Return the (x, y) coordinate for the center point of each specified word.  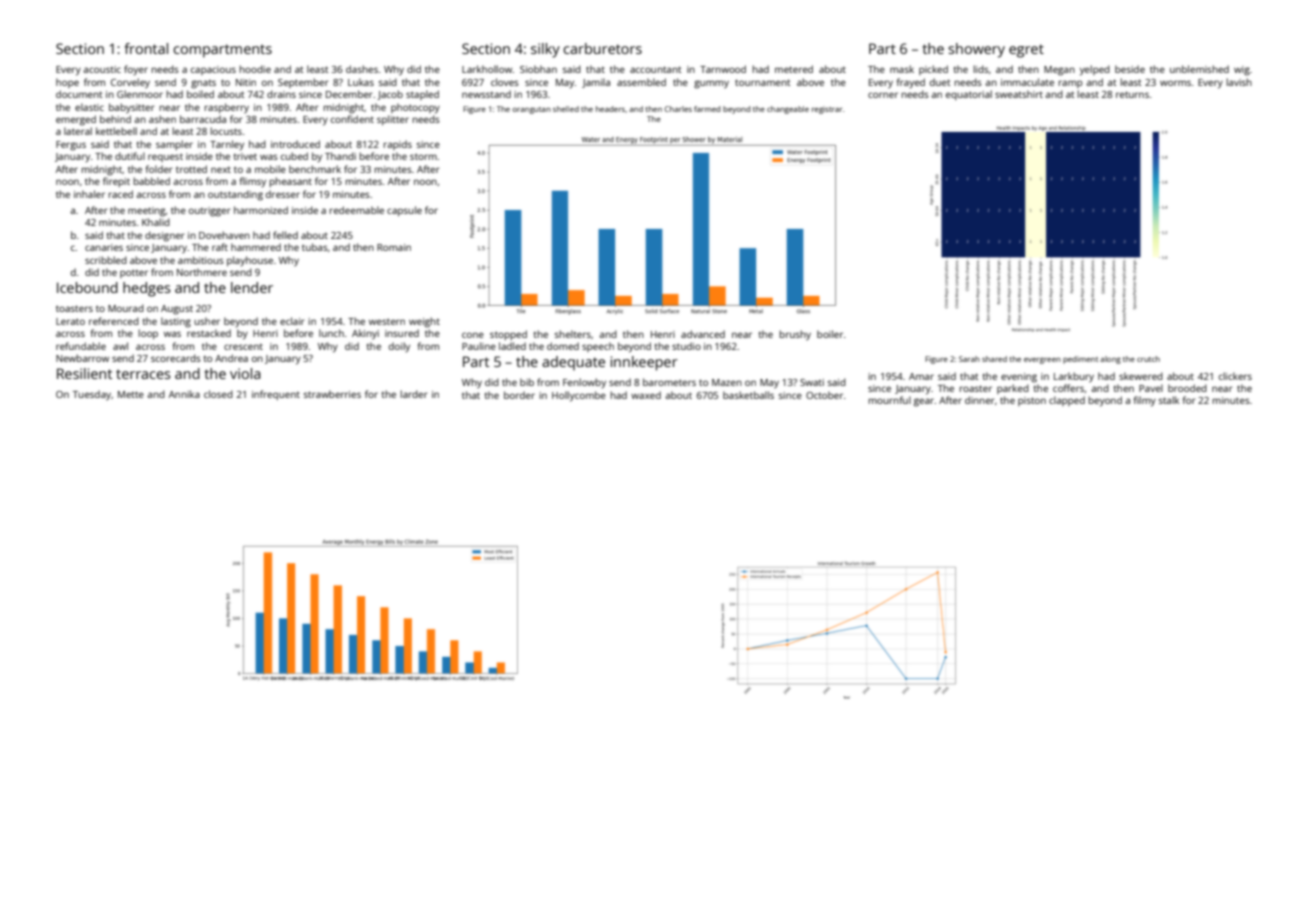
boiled (200, 94)
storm (423, 157)
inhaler (89, 194)
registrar (827, 110)
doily (399, 347)
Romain (394, 247)
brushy (795, 335)
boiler (830, 334)
